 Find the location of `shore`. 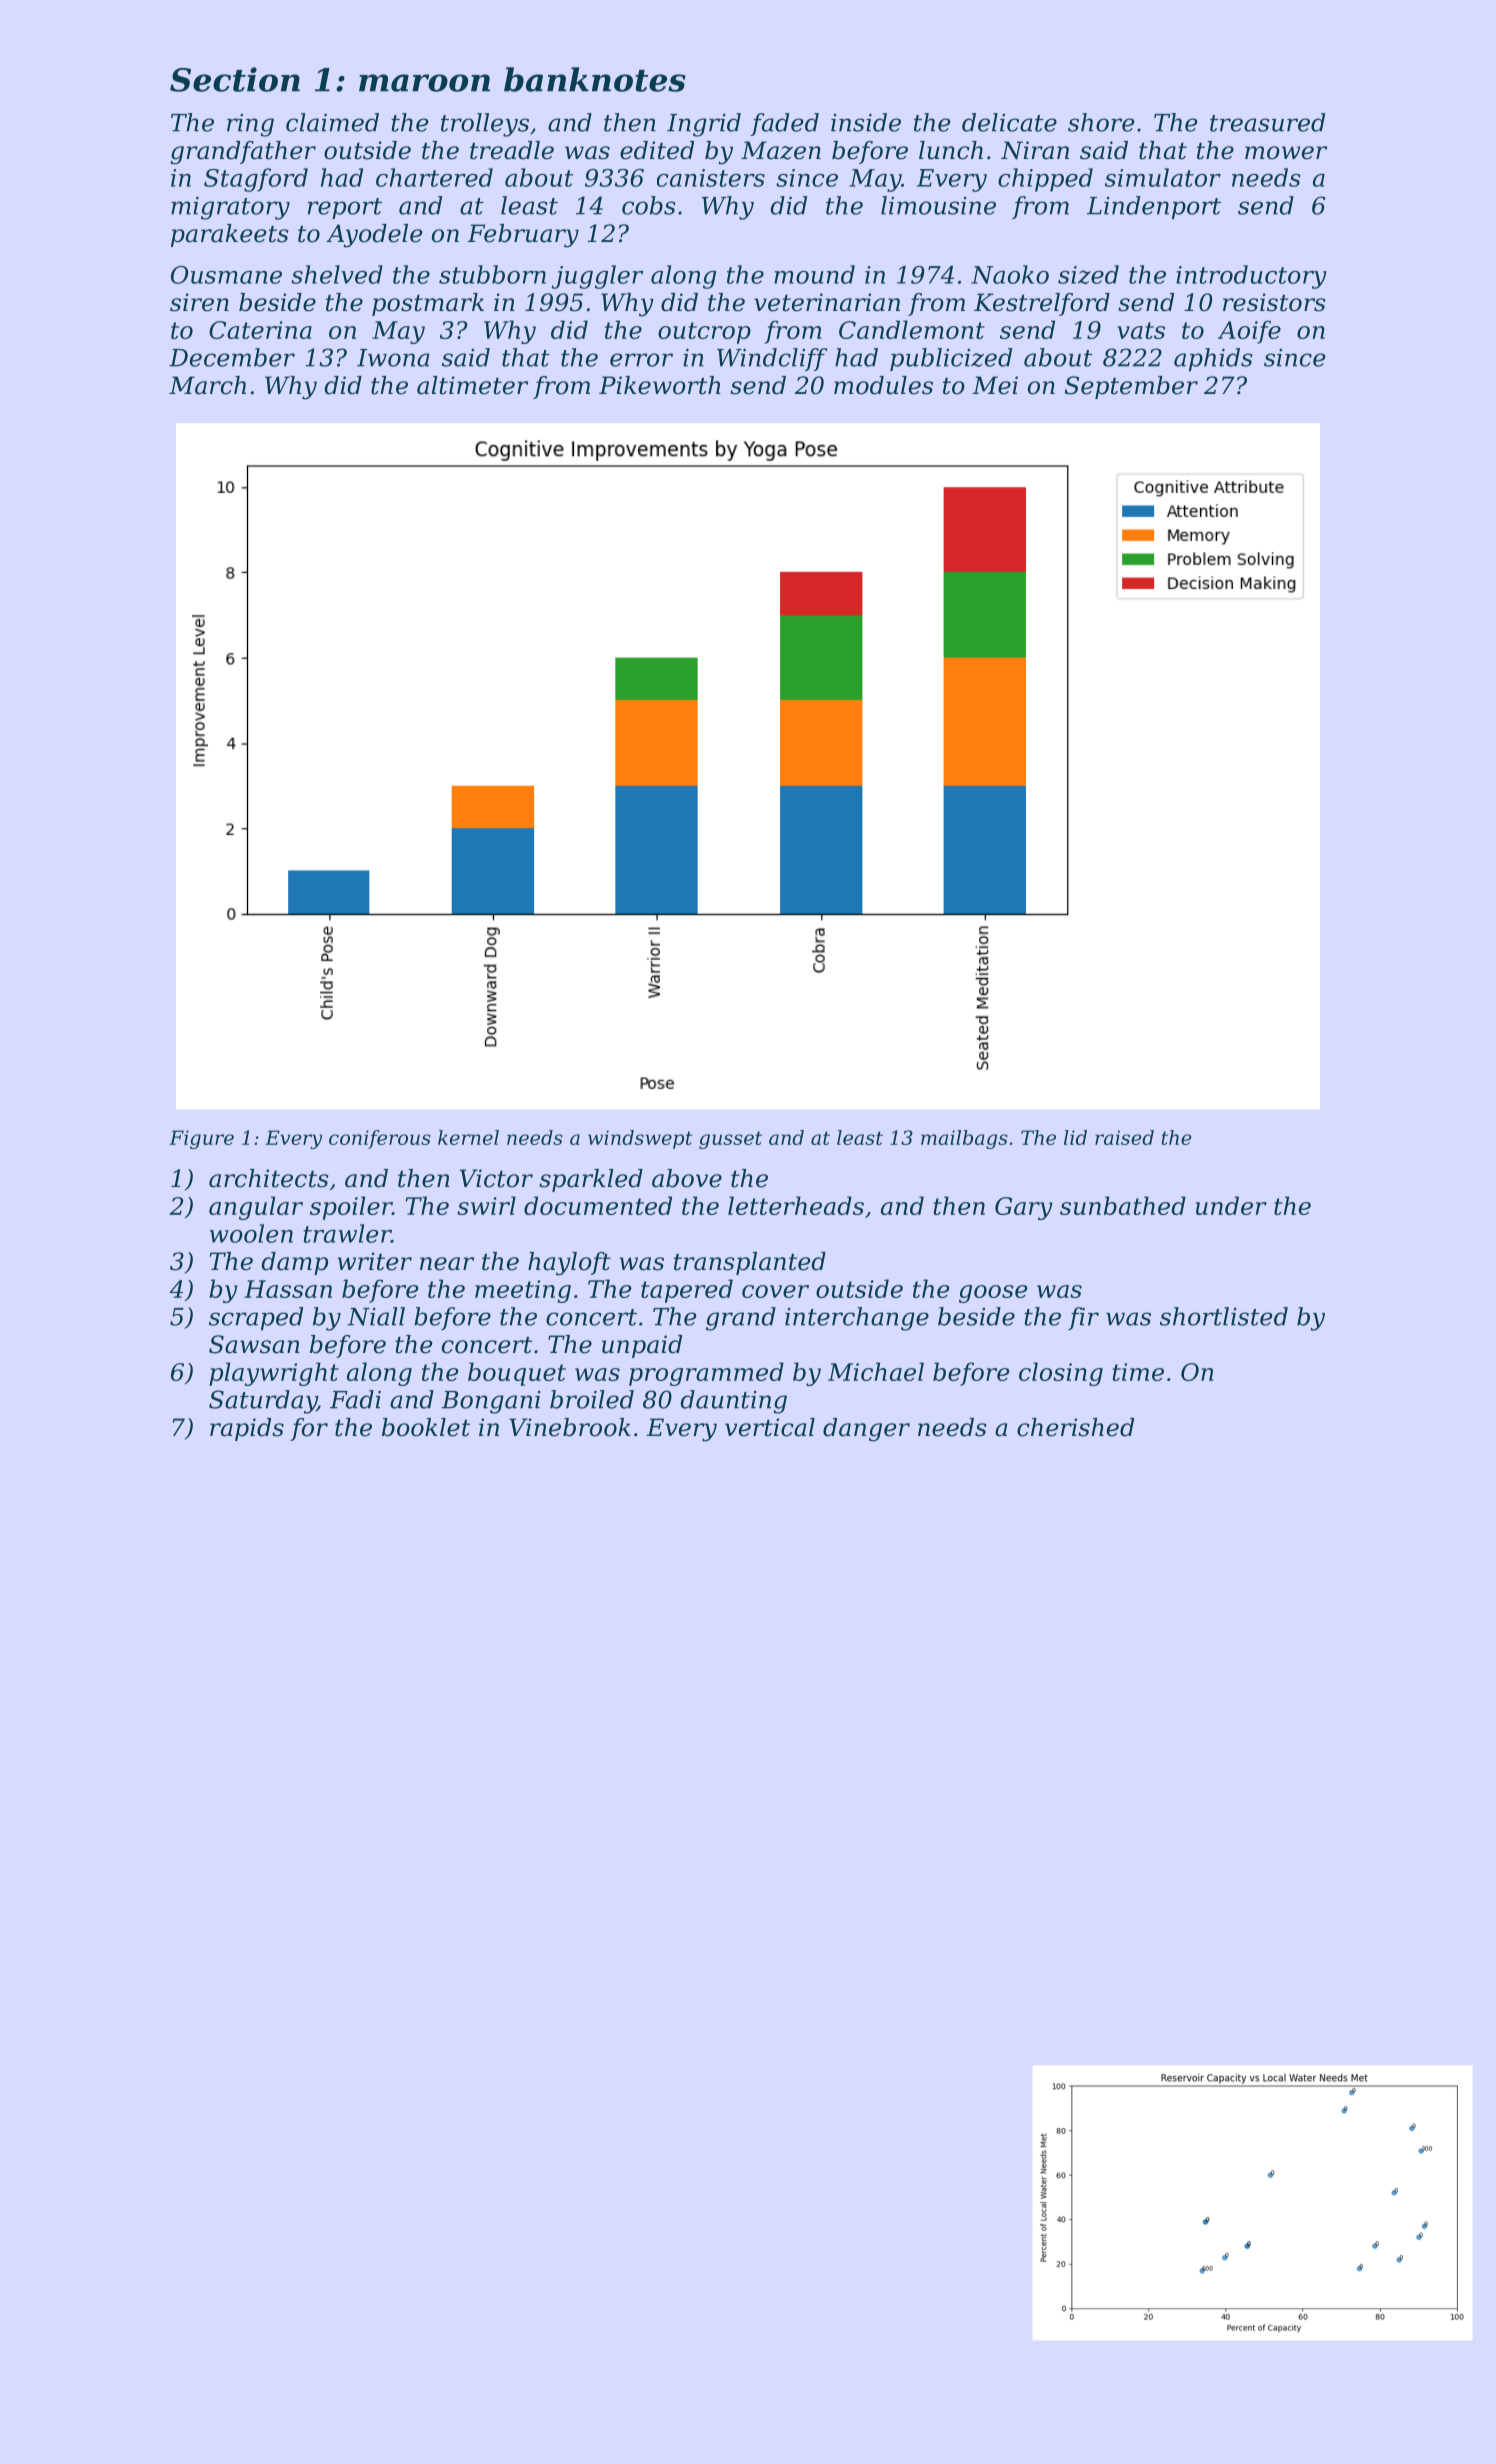

shore is located at coordinates (1101, 122).
